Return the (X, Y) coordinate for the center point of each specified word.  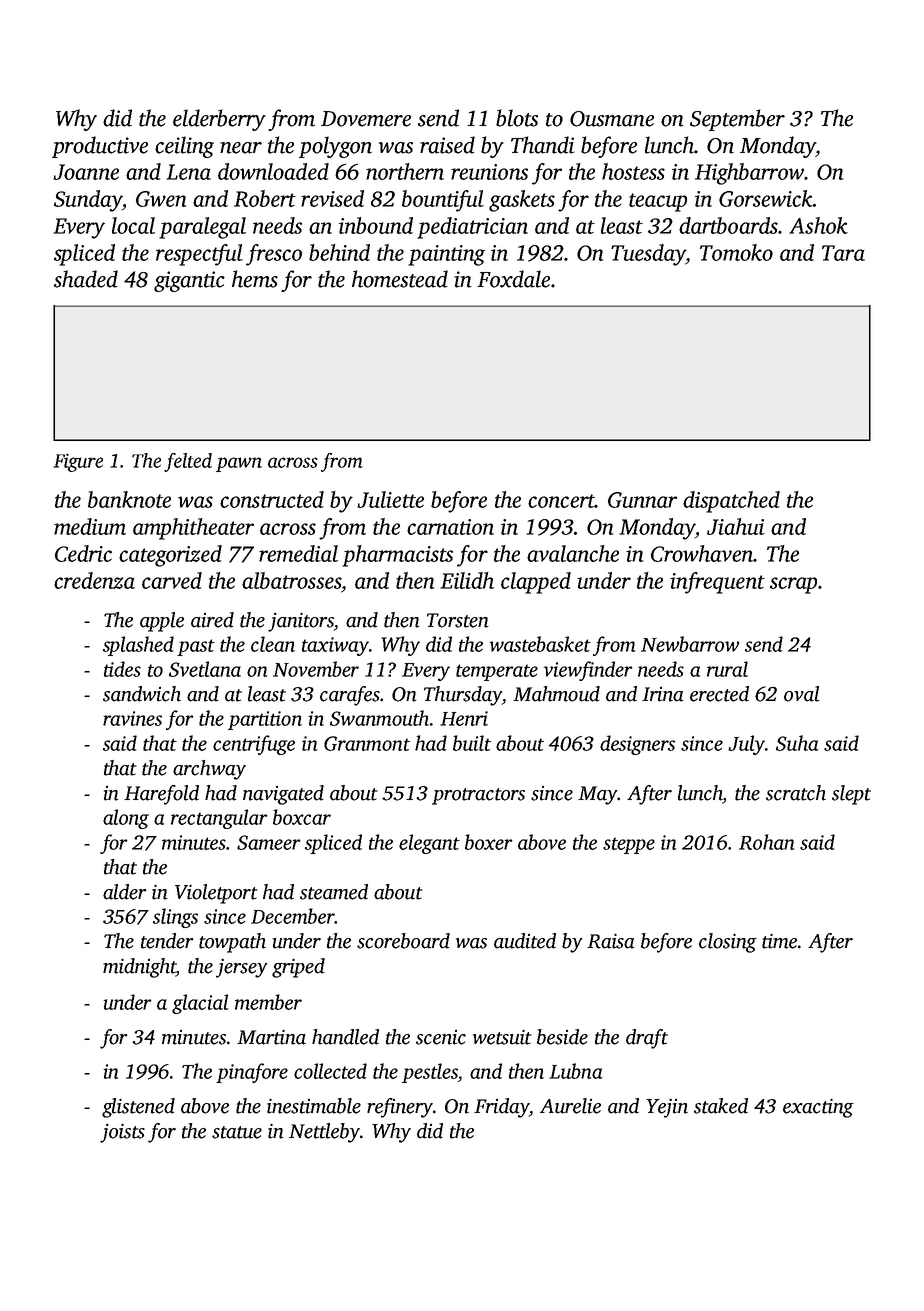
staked (721, 1106)
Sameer (269, 842)
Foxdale (513, 279)
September (737, 120)
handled (345, 1037)
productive (100, 147)
